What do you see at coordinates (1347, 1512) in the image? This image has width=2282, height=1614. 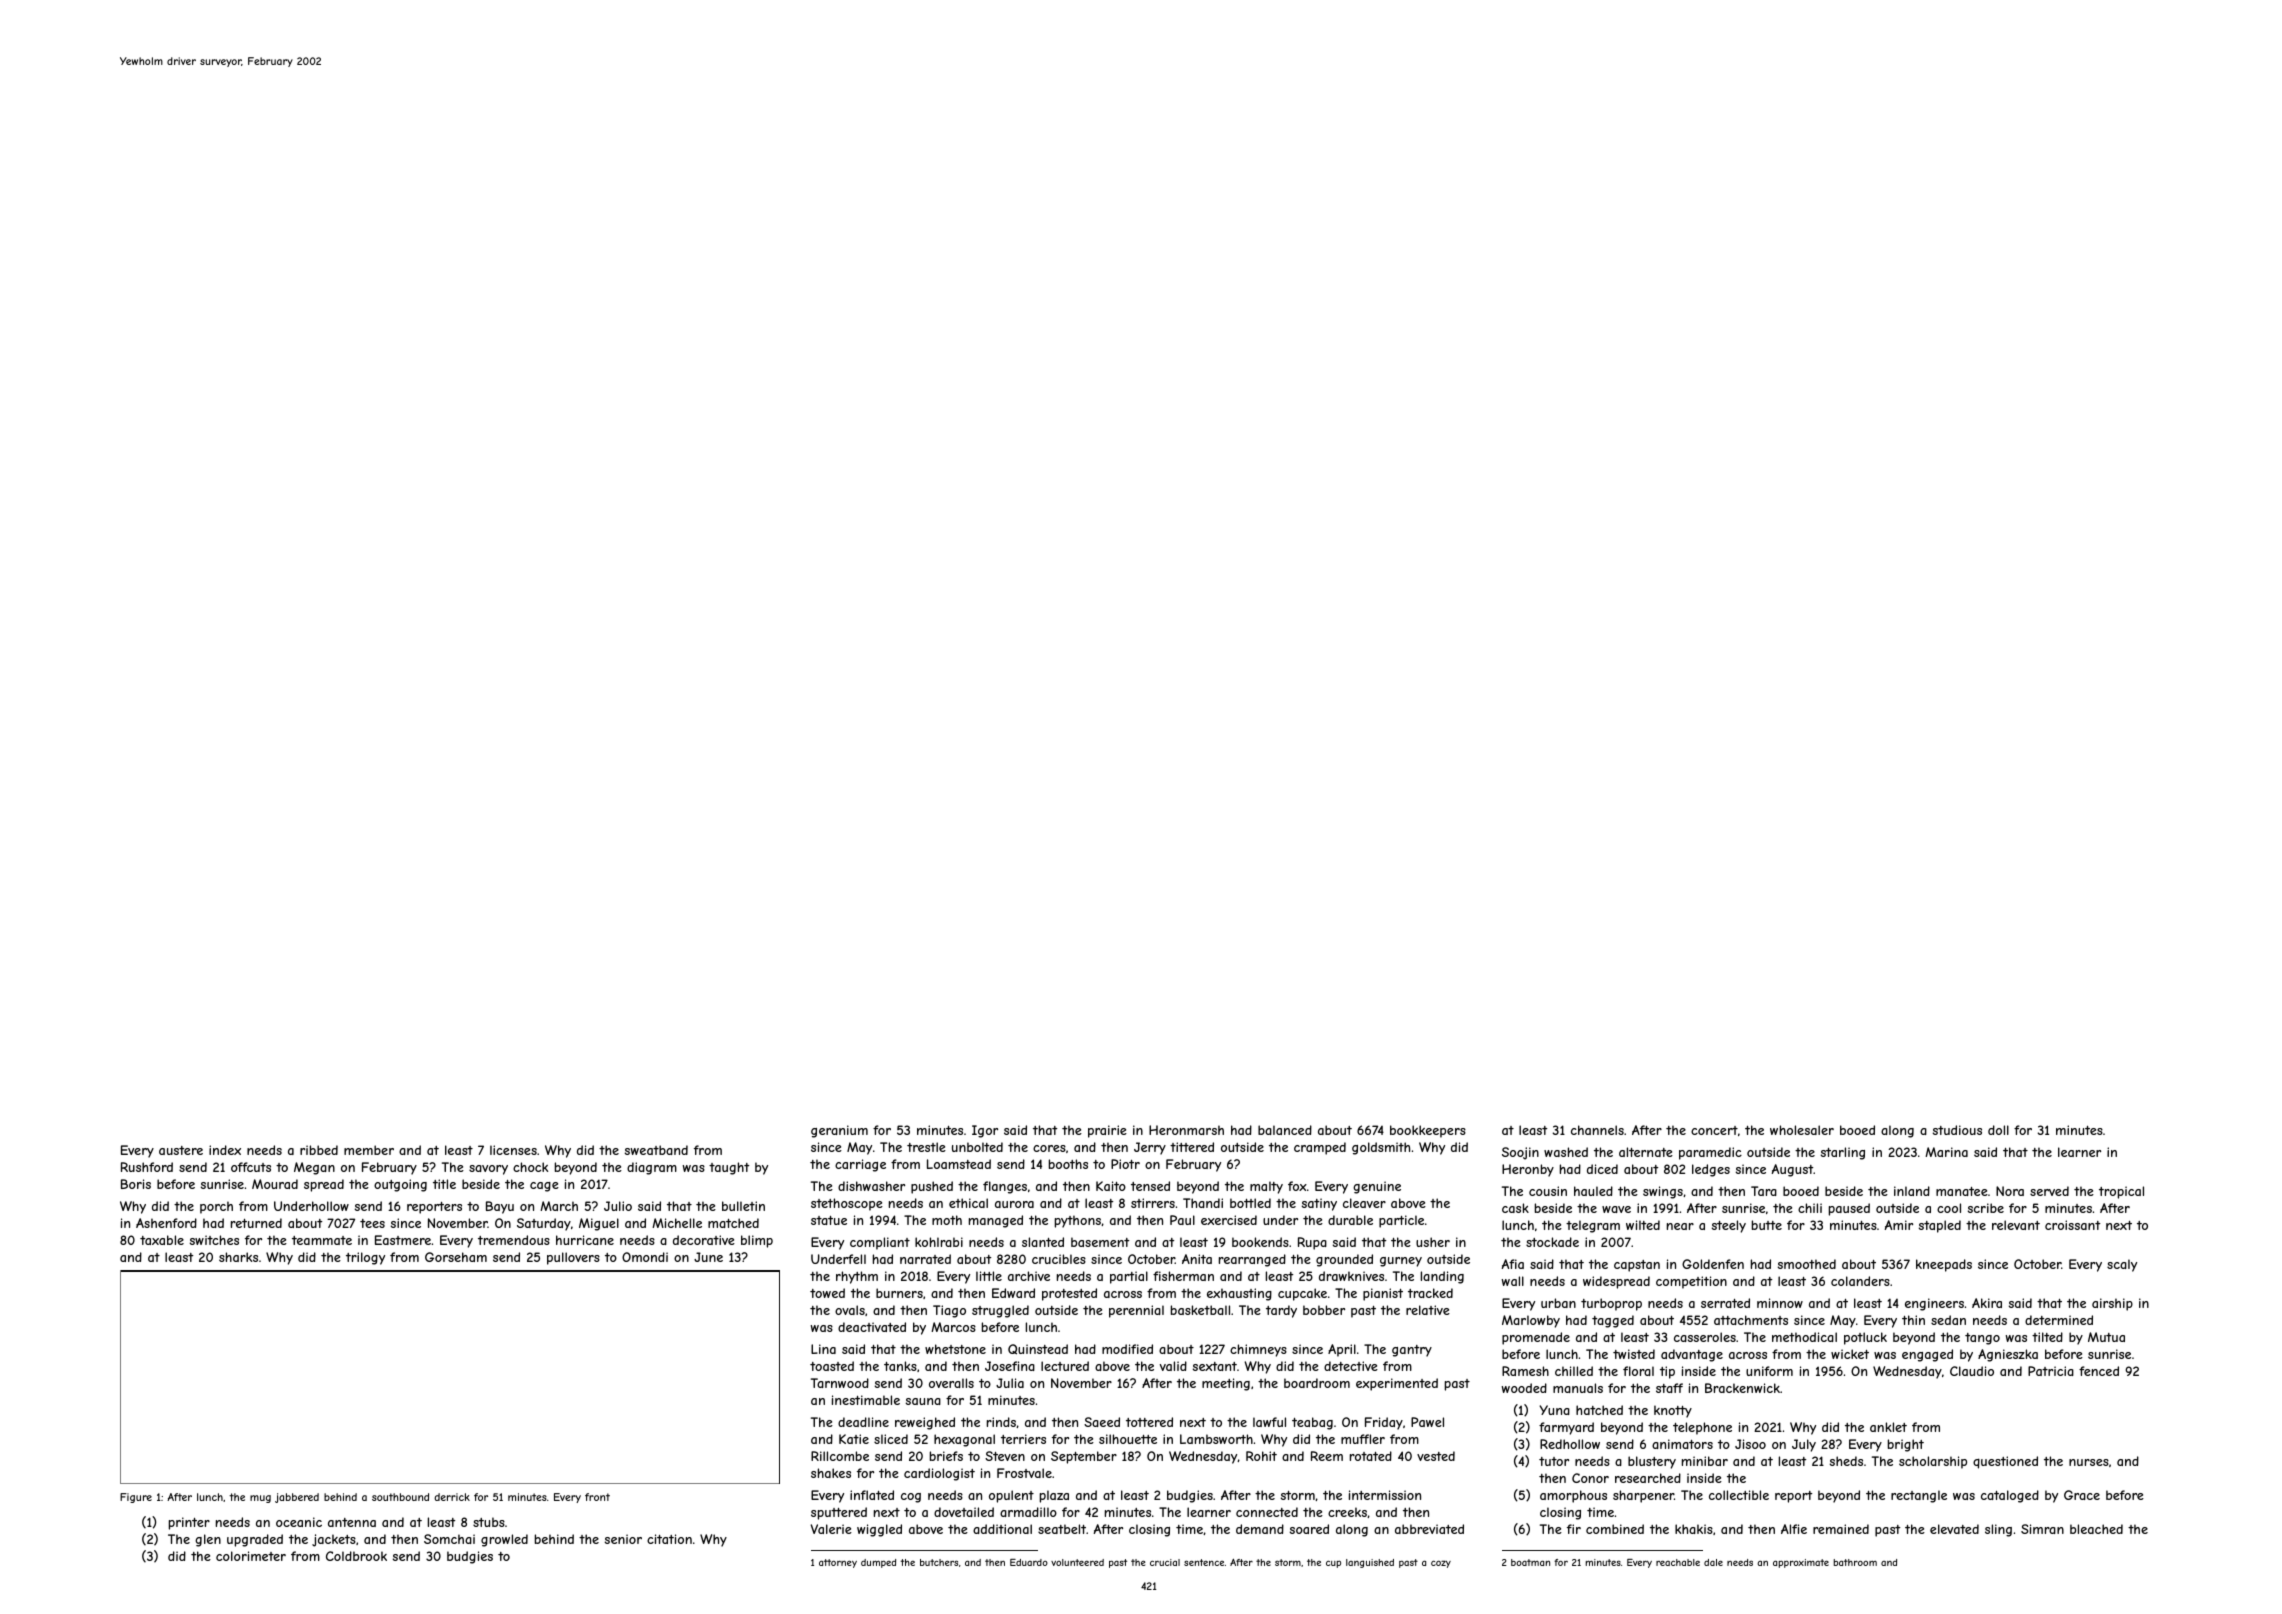 I see `creeks` at bounding box center [1347, 1512].
